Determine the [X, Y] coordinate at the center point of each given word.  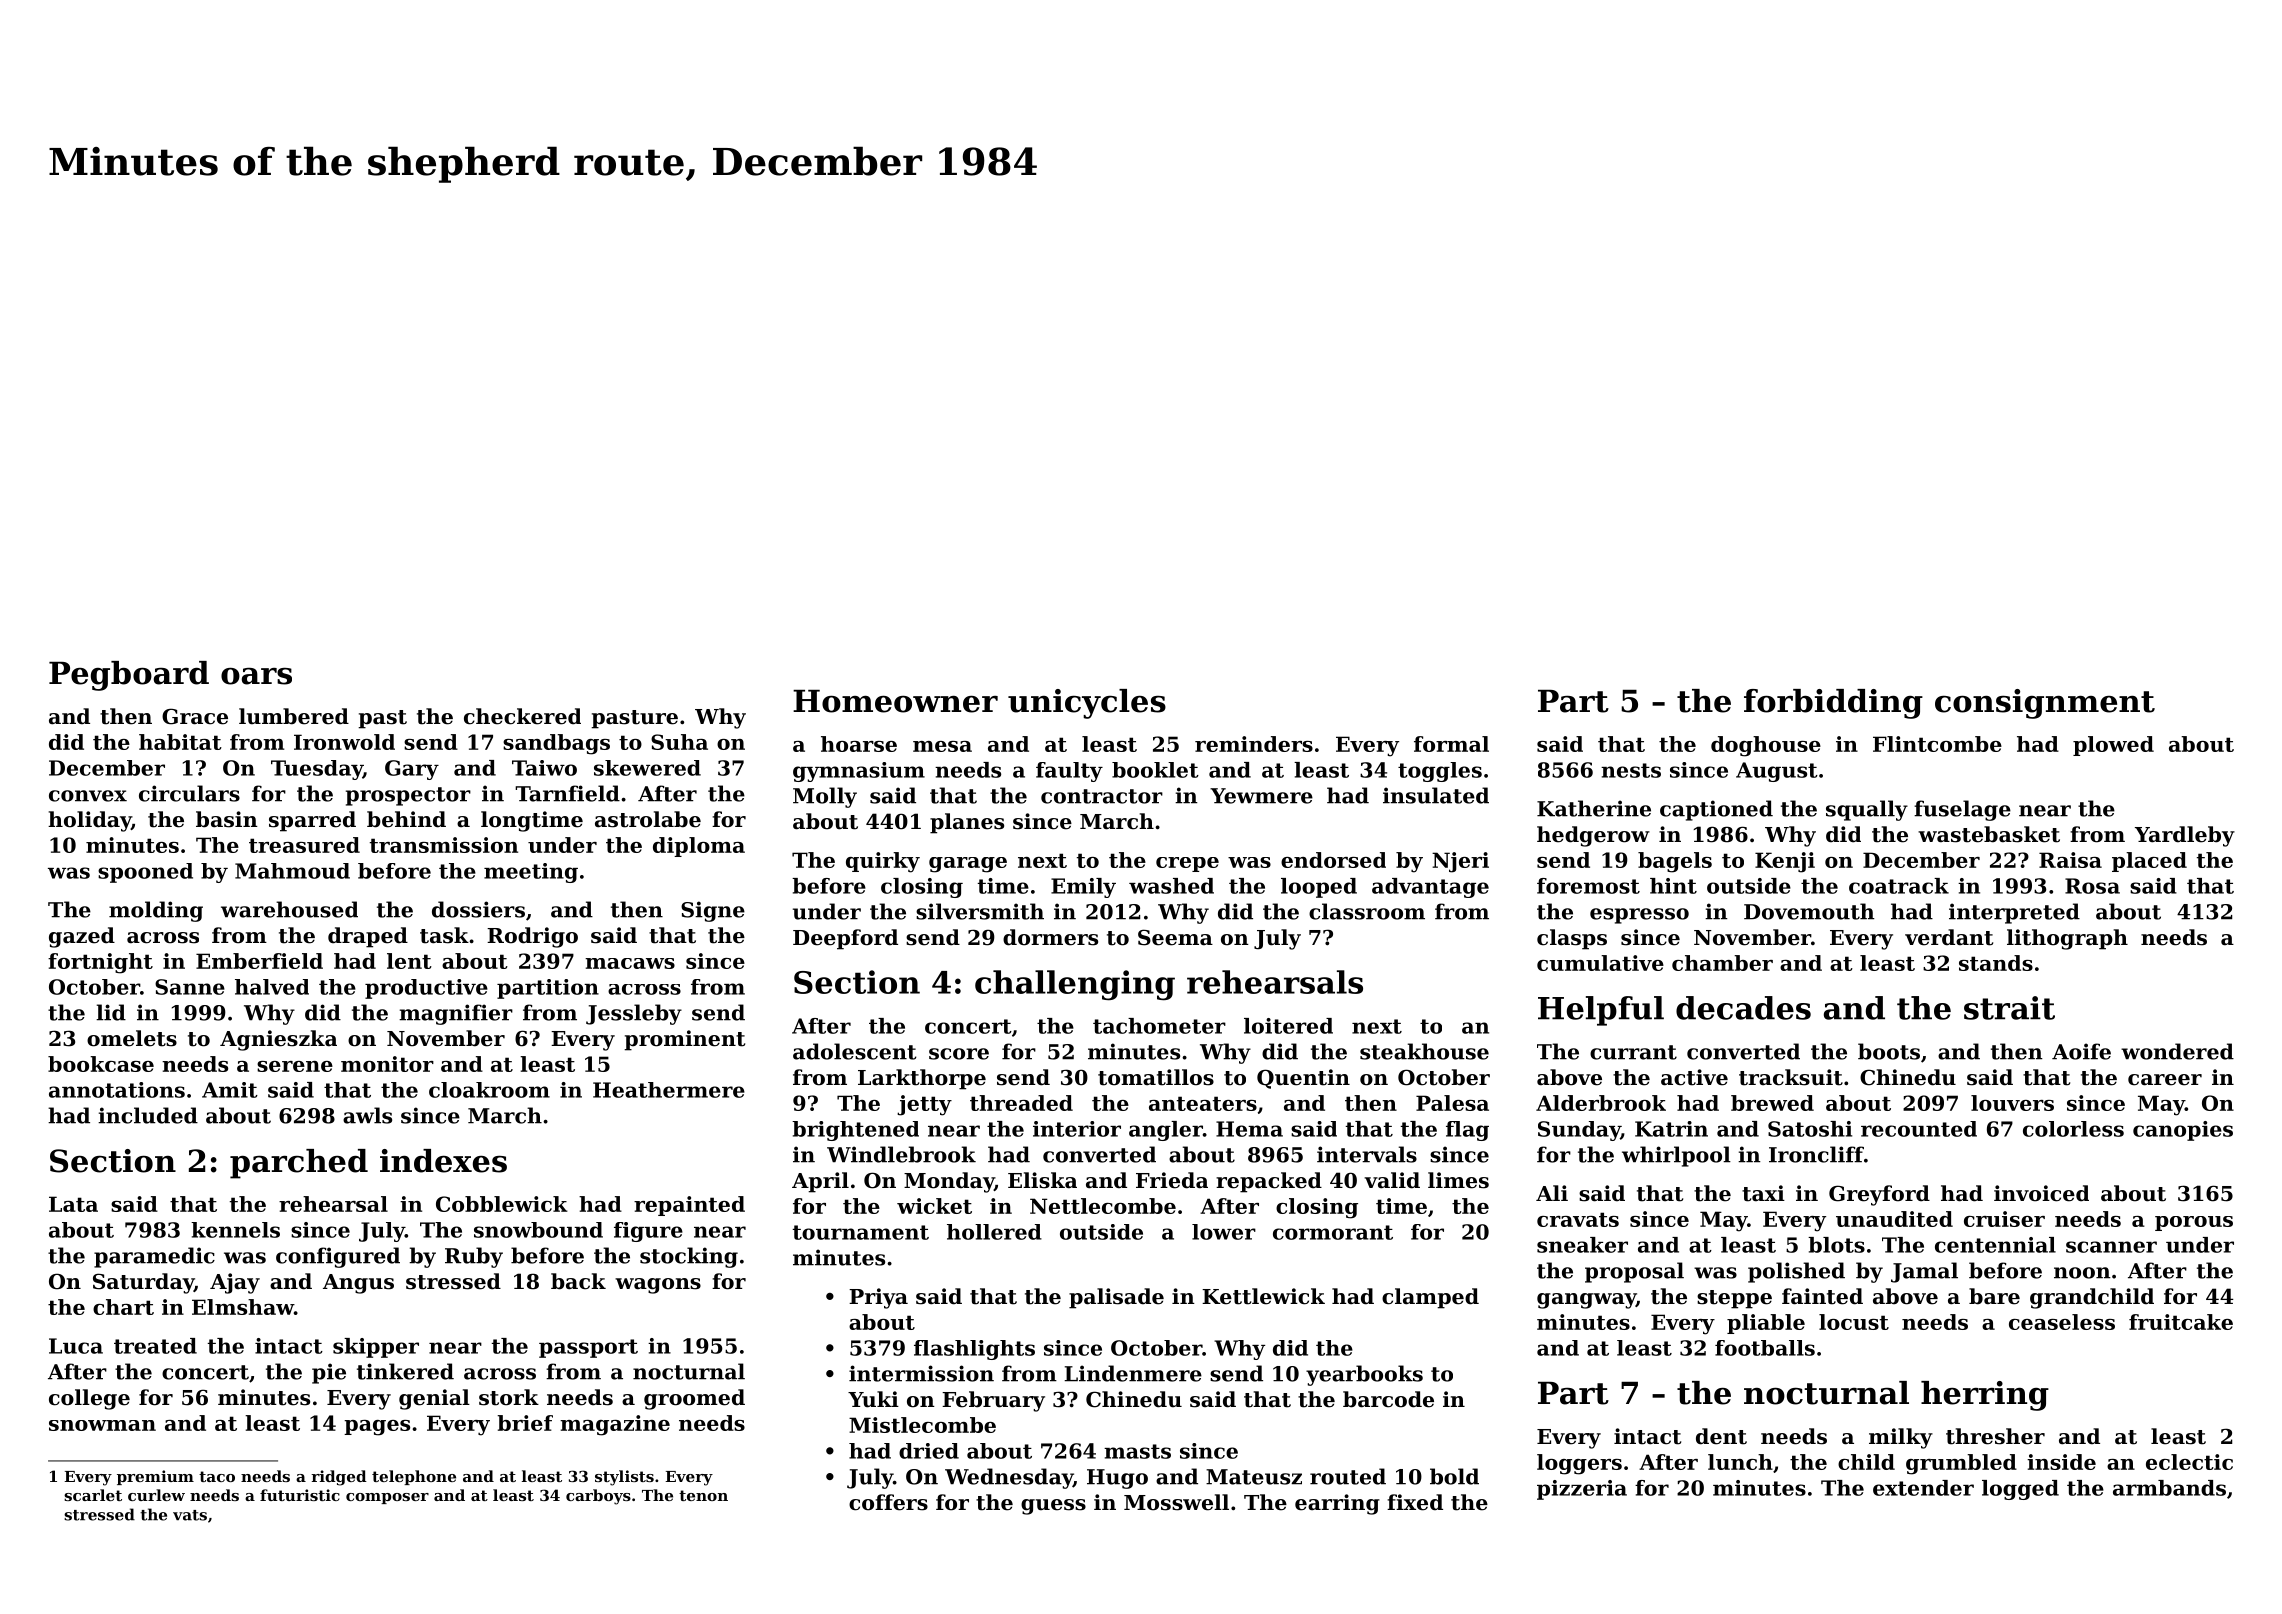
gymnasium [859, 772]
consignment [2045, 704]
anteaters [1203, 1103]
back [578, 1281]
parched [299, 1164]
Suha [679, 742]
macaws [630, 963]
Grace [195, 716]
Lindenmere [1133, 1373]
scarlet [93, 1495]
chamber [1722, 963]
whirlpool [1676, 1156]
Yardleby [2185, 836]
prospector [408, 796]
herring [1985, 1396]
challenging [1075, 985]
